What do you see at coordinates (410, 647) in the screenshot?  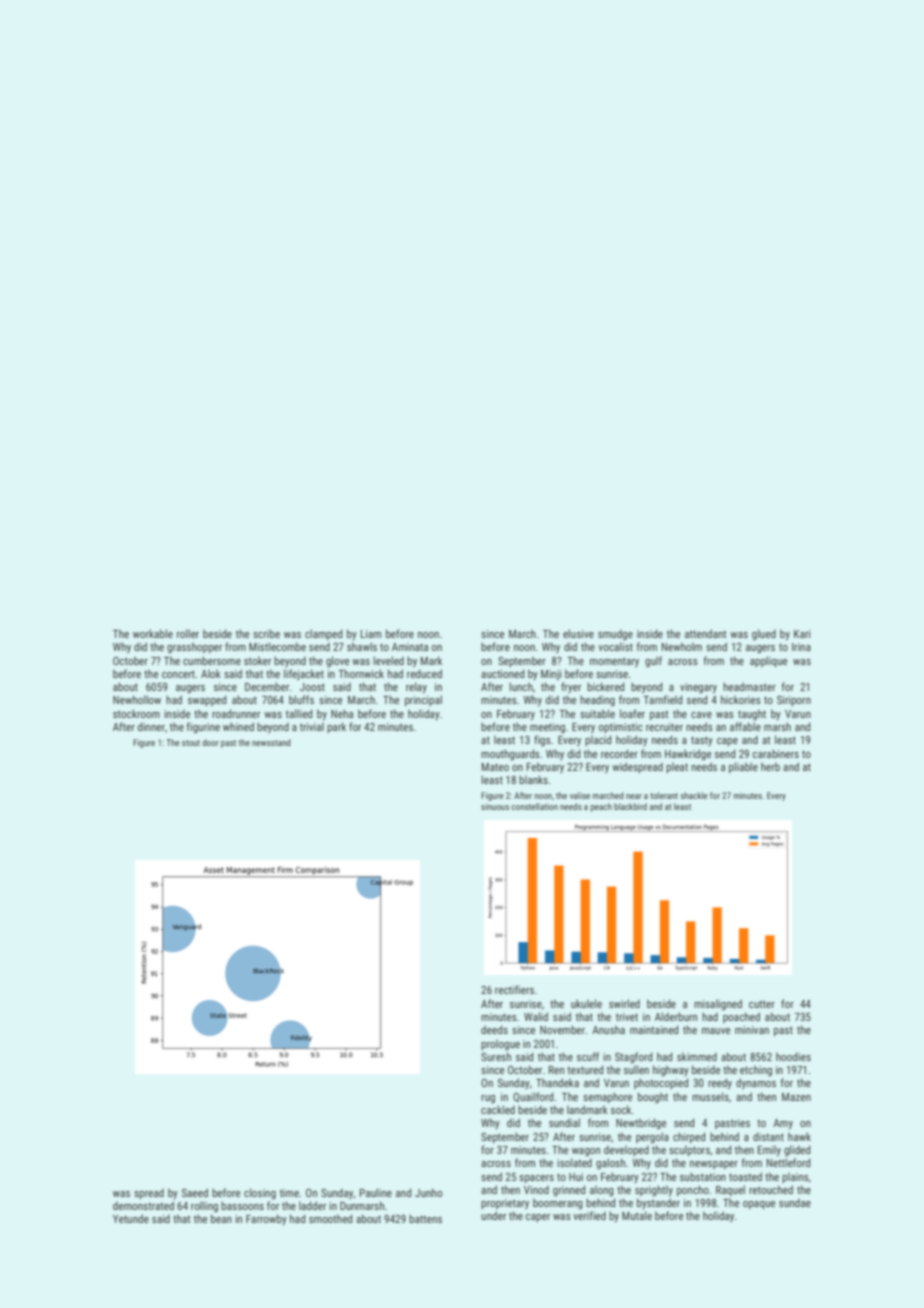 I see `Aminata` at bounding box center [410, 647].
